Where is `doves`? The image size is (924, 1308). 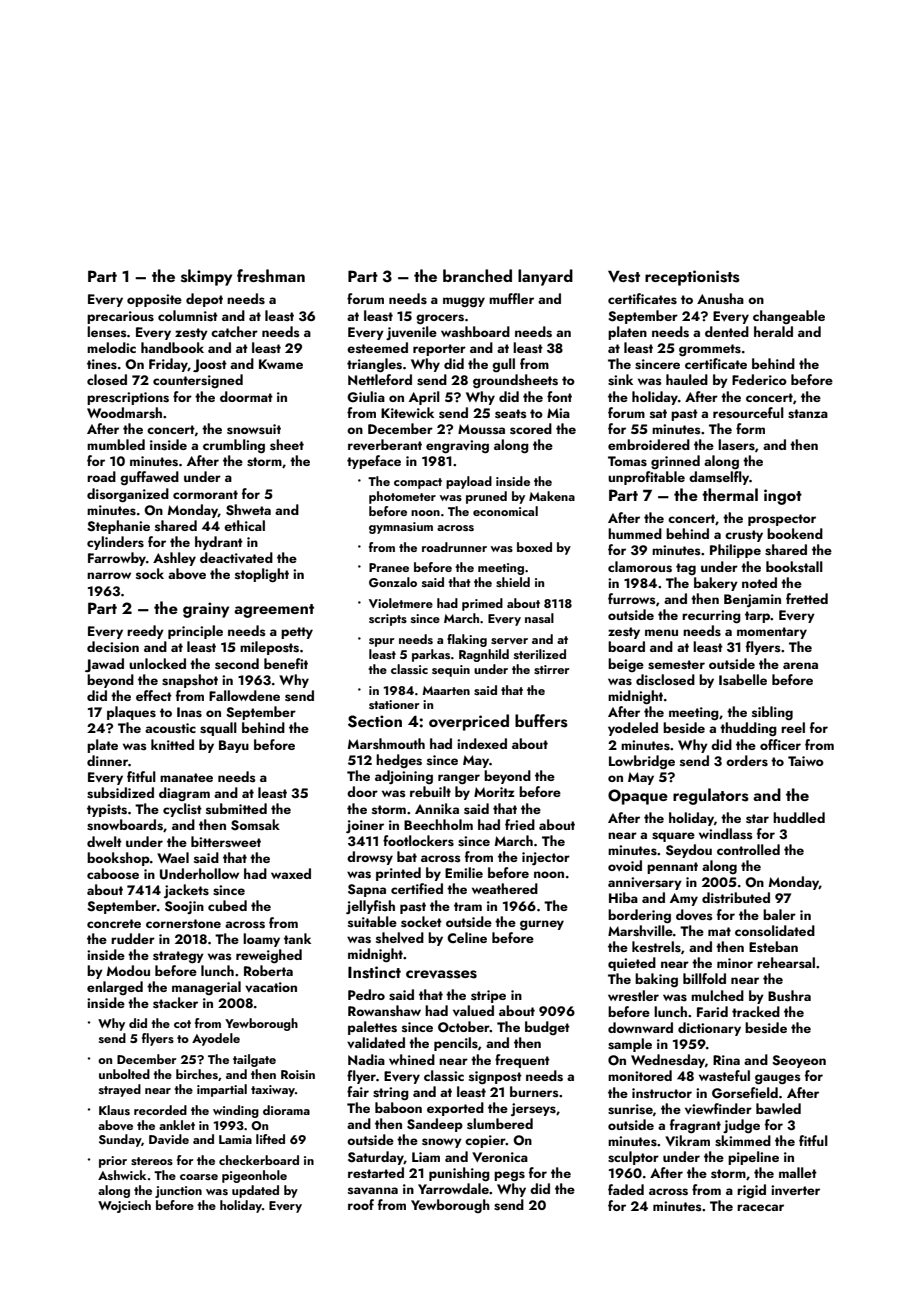
doves is located at coordinates (694, 914).
